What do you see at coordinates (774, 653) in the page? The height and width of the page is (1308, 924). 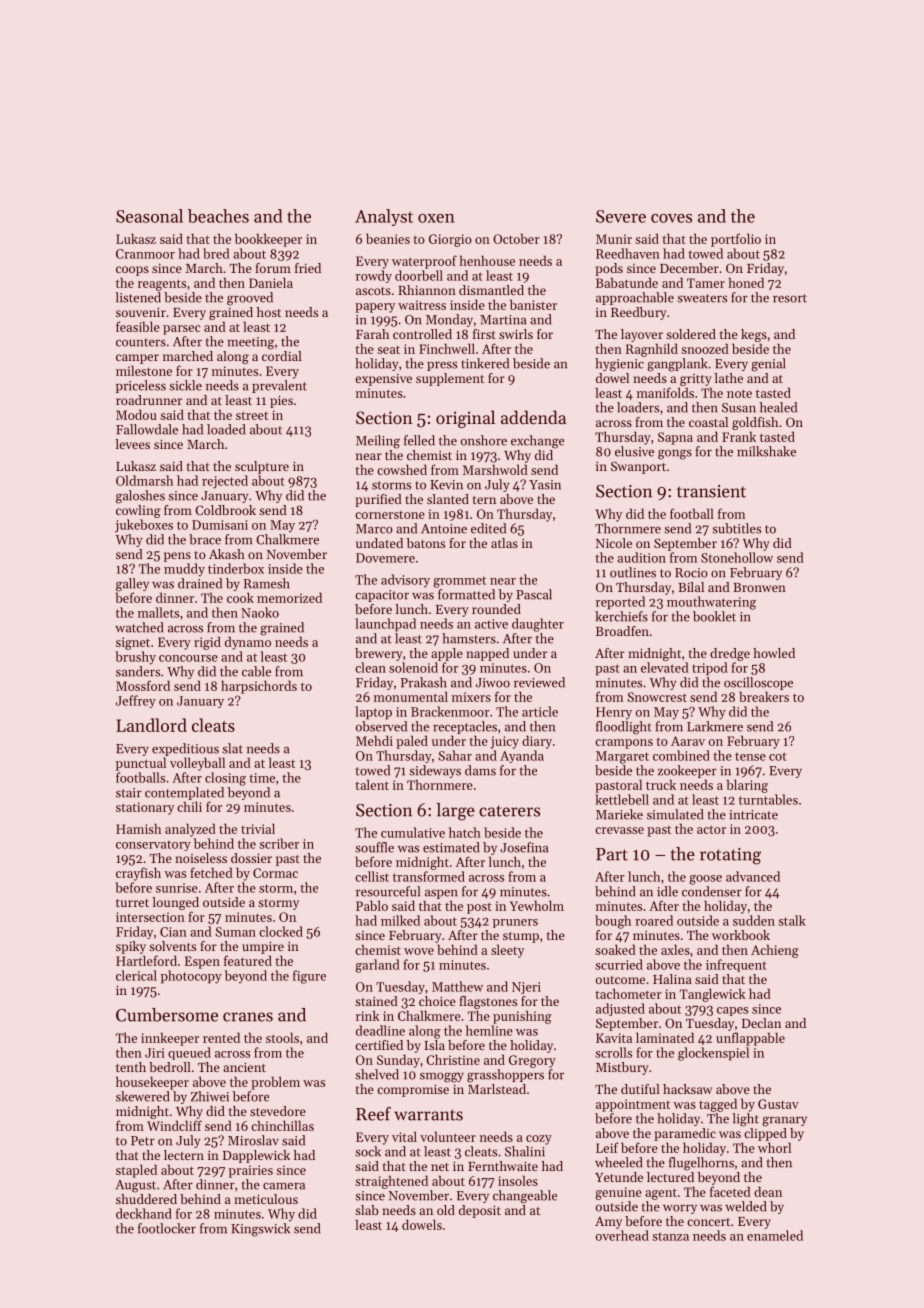 I see `howled` at bounding box center [774, 653].
